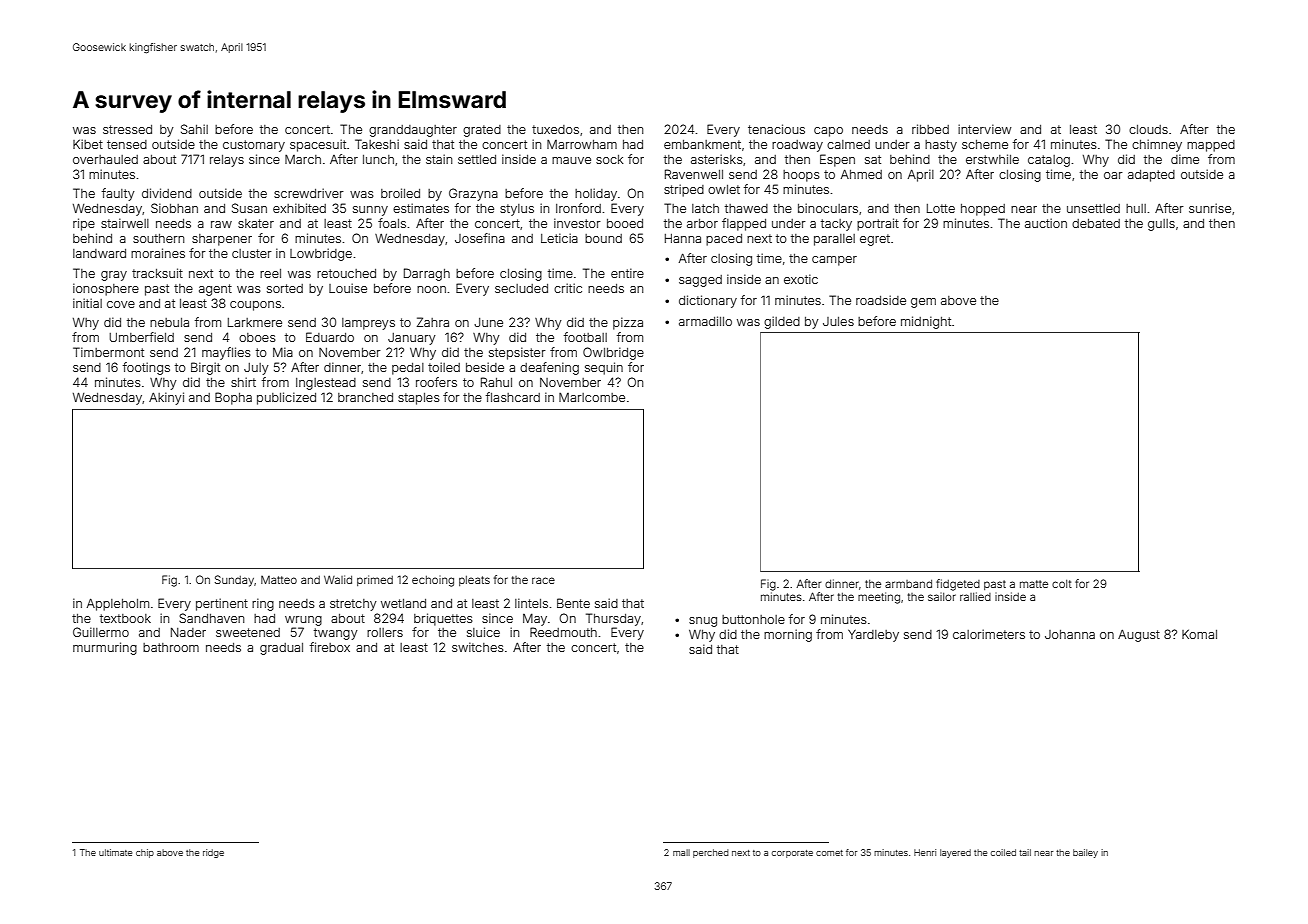 The height and width of the screenshot is (924, 1308). What do you see at coordinates (989, 634) in the screenshot?
I see `calorimeters` at bounding box center [989, 634].
